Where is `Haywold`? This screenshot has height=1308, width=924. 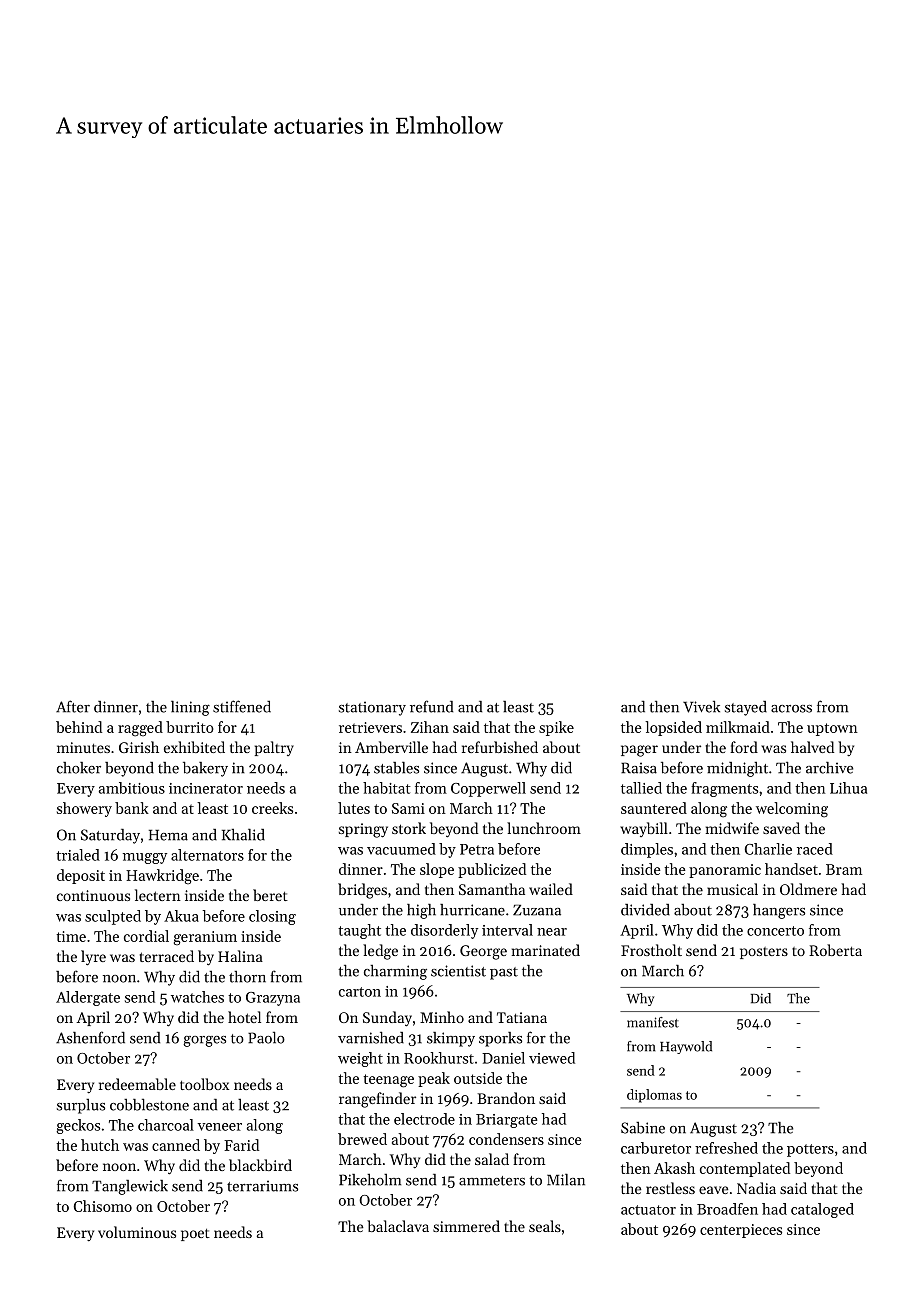 Haywold is located at coordinates (686, 1047).
